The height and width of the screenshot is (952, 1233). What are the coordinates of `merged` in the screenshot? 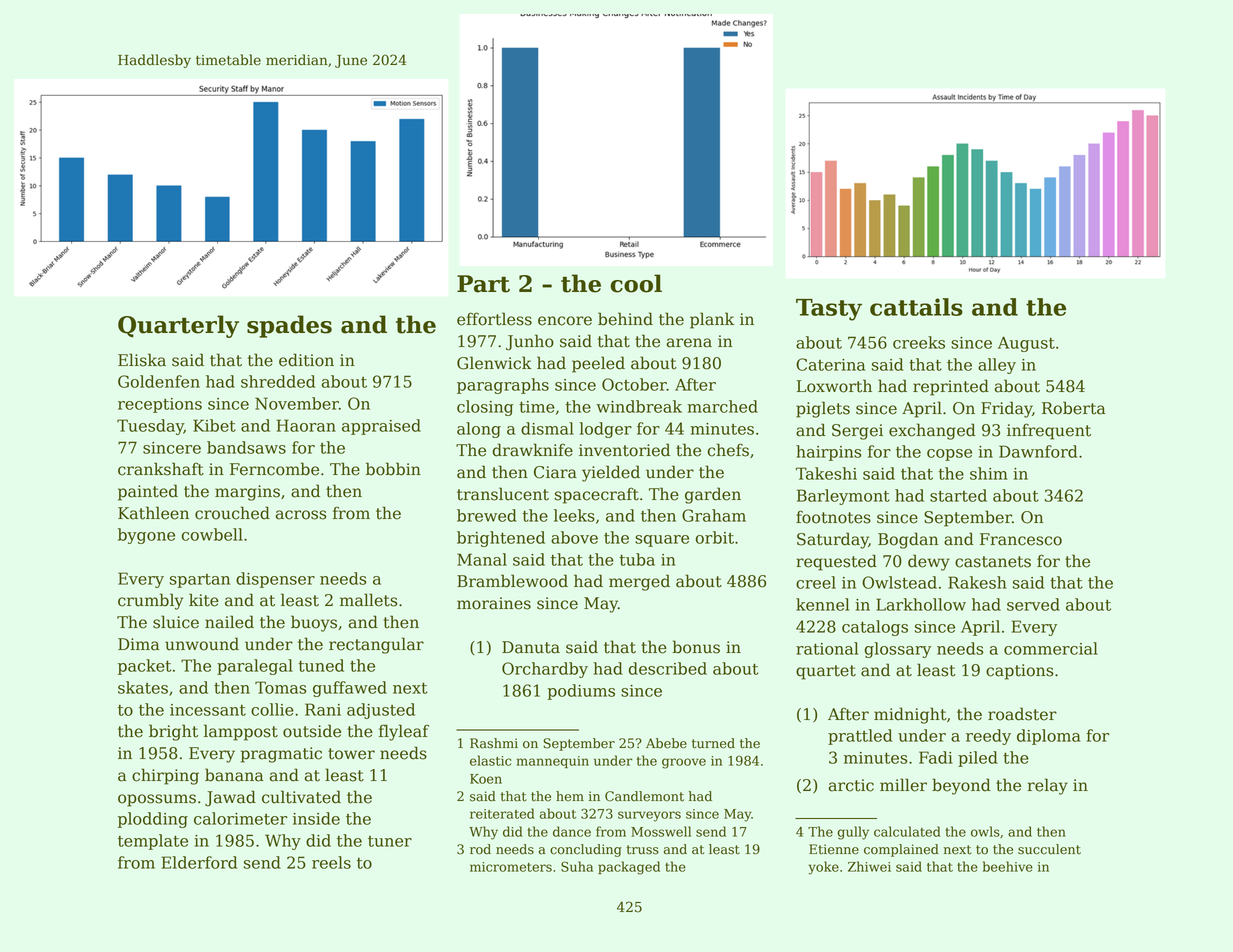 It's located at (639, 582).
